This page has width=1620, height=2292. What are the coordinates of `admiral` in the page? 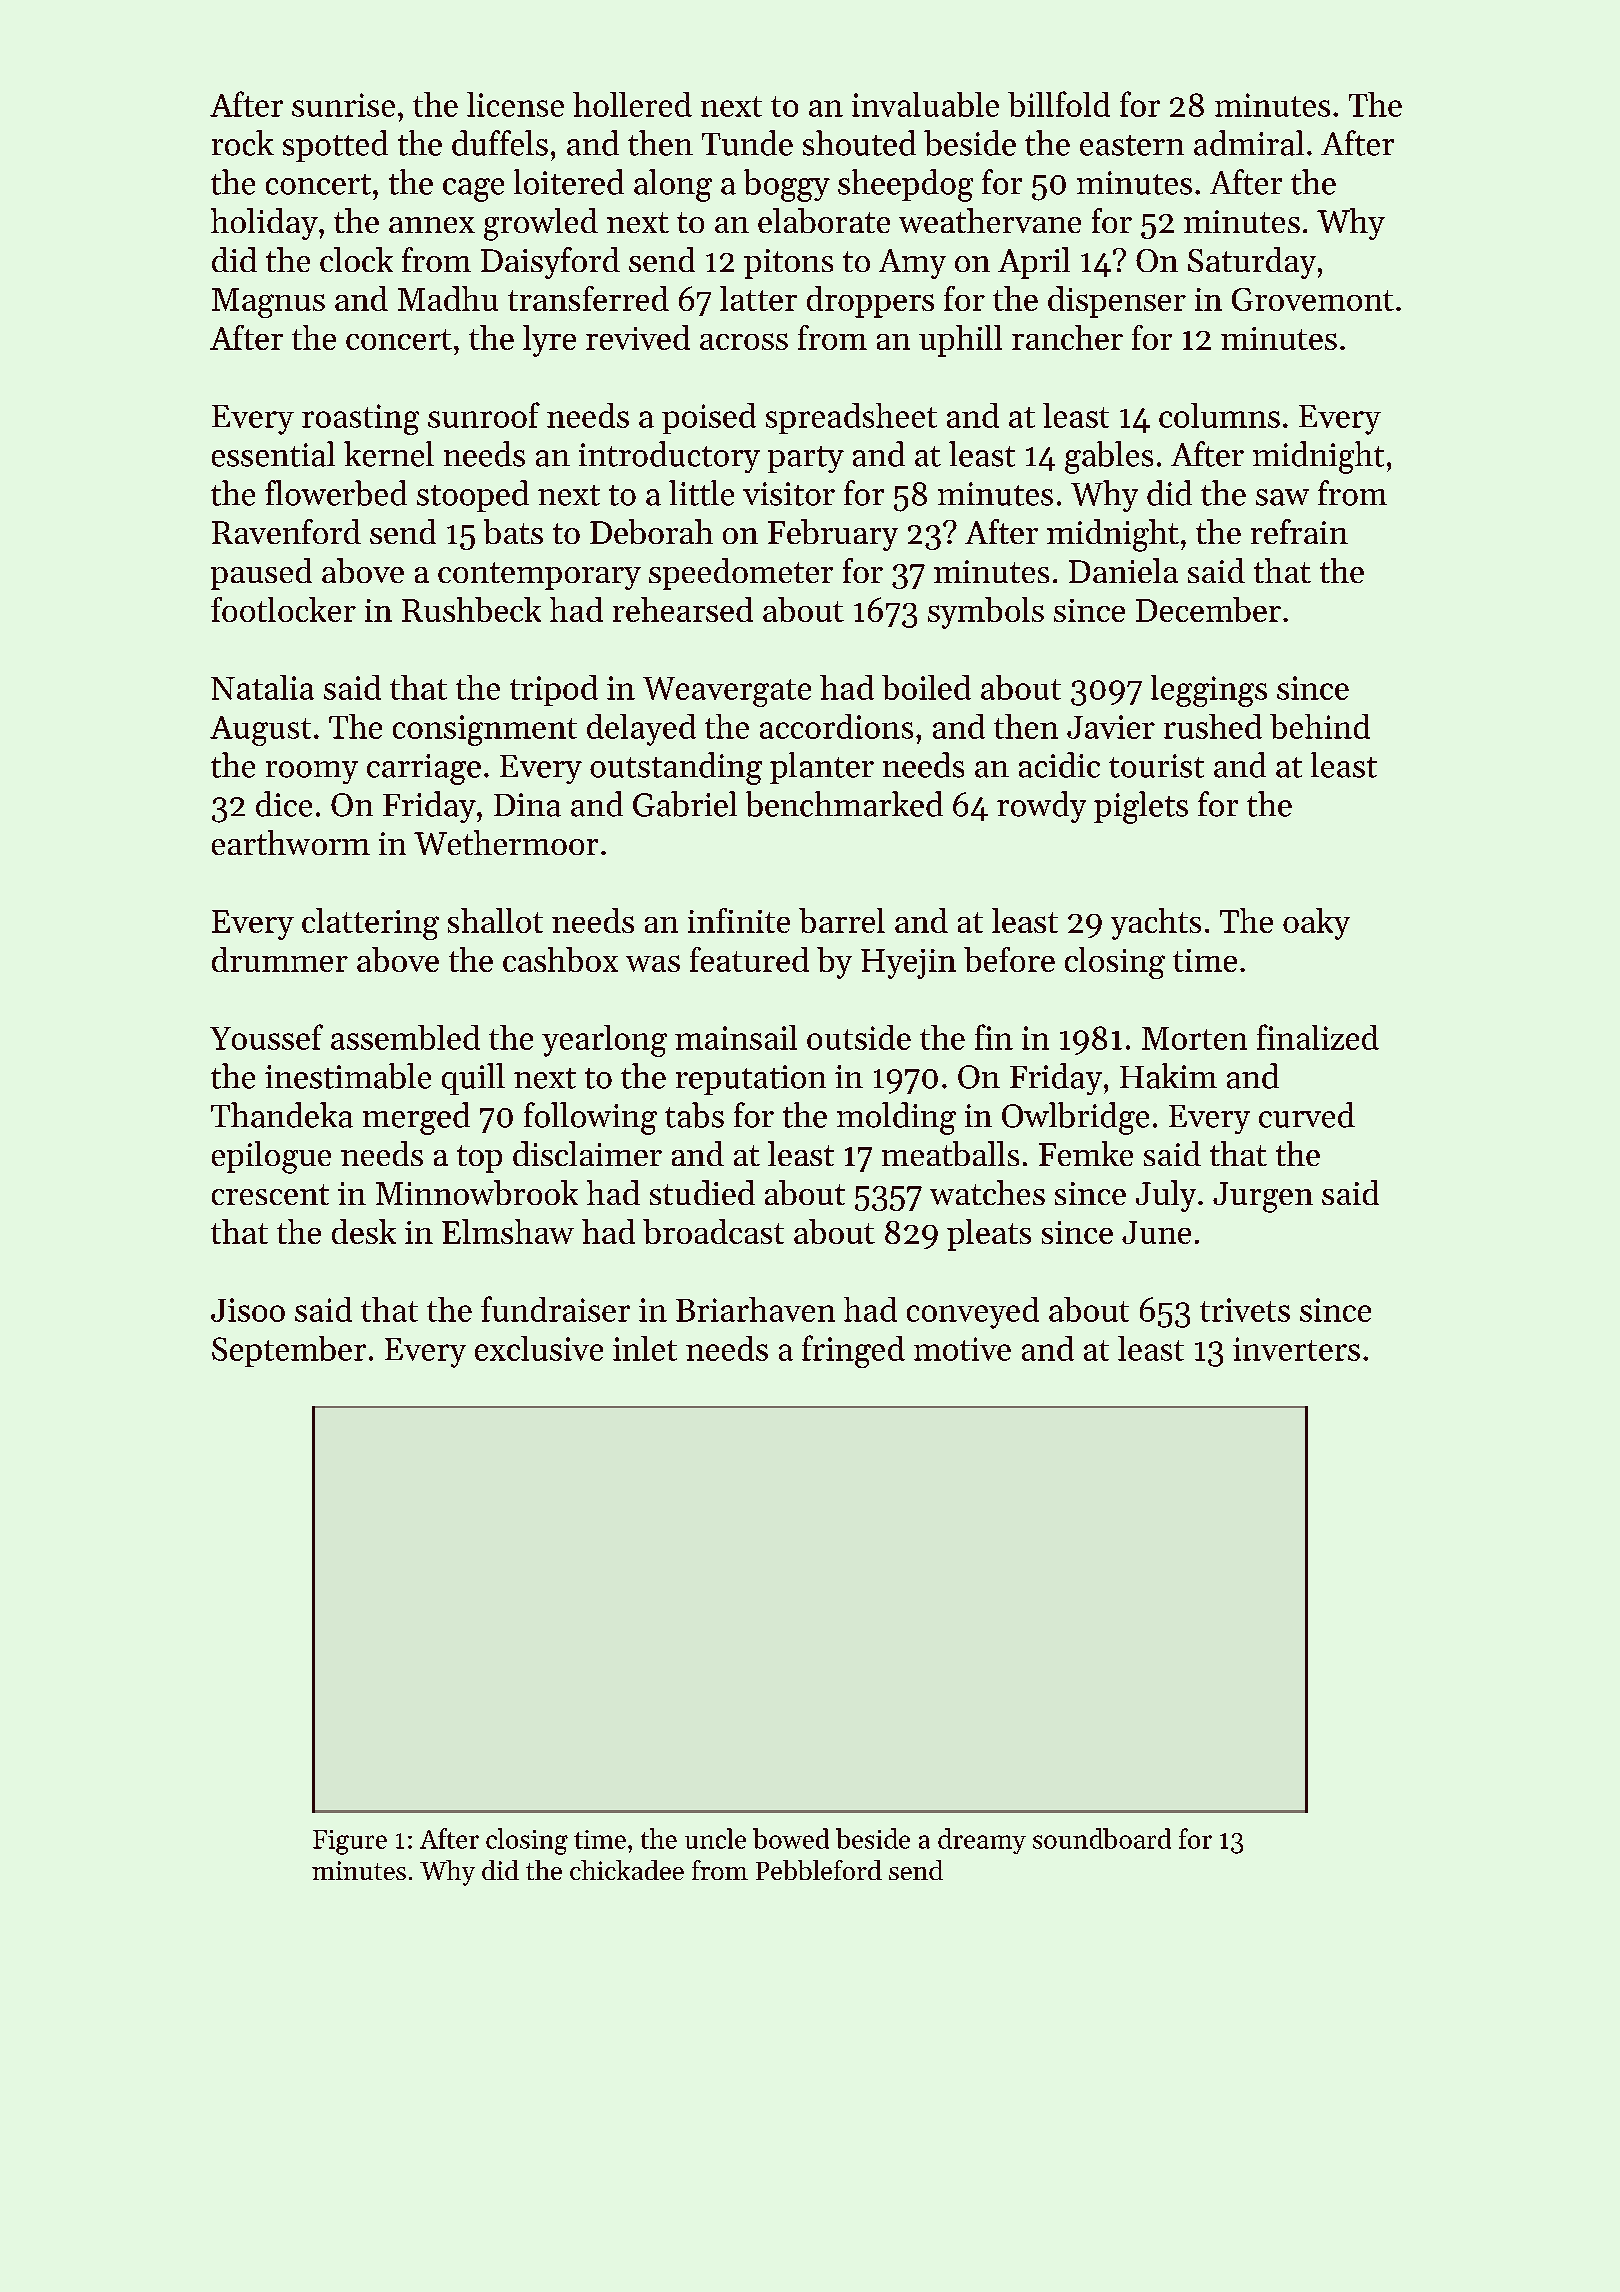 It's located at (1249, 143).
